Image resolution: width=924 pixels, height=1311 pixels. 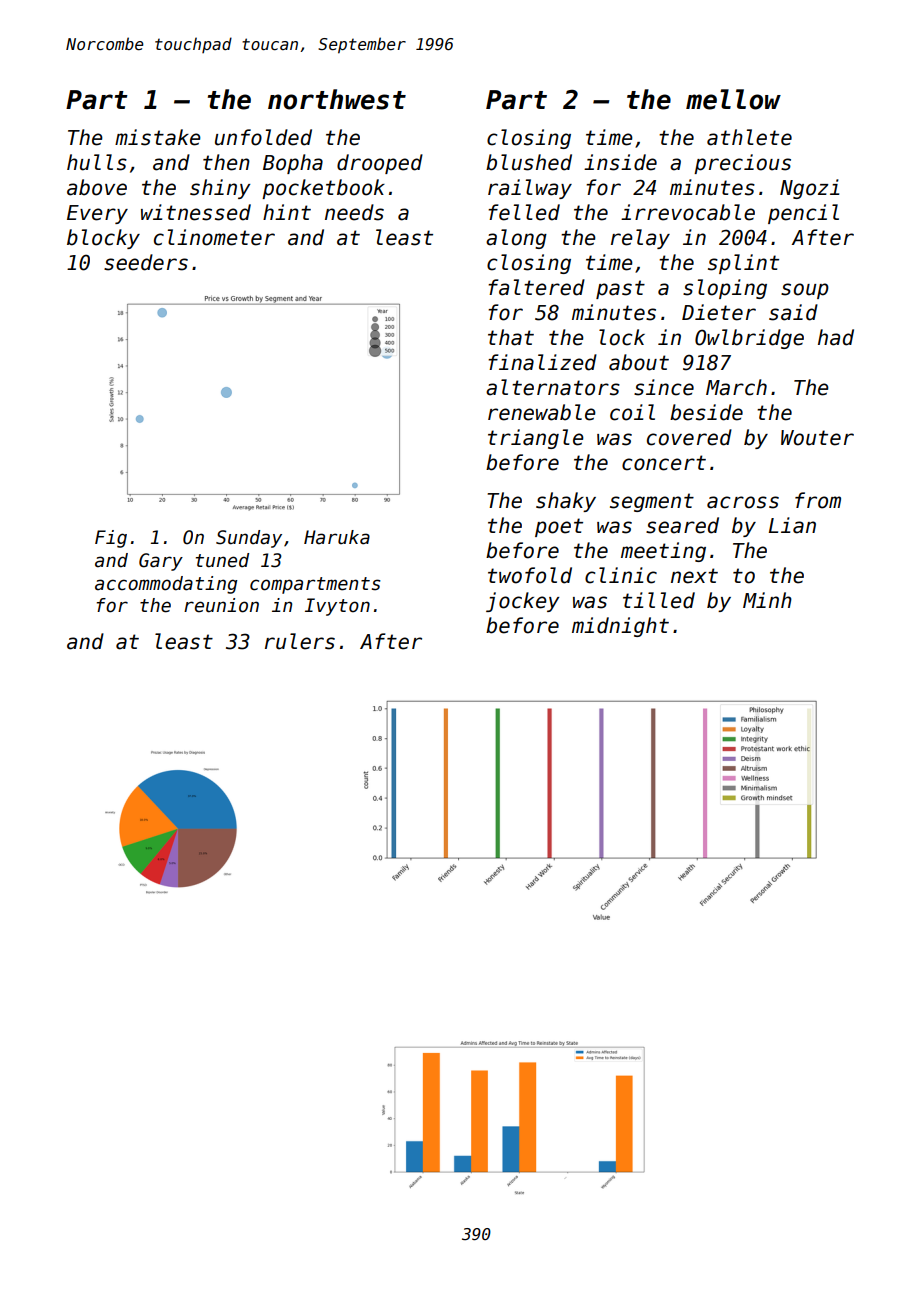 I want to click on Ngozi, so click(x=809, y=189).
